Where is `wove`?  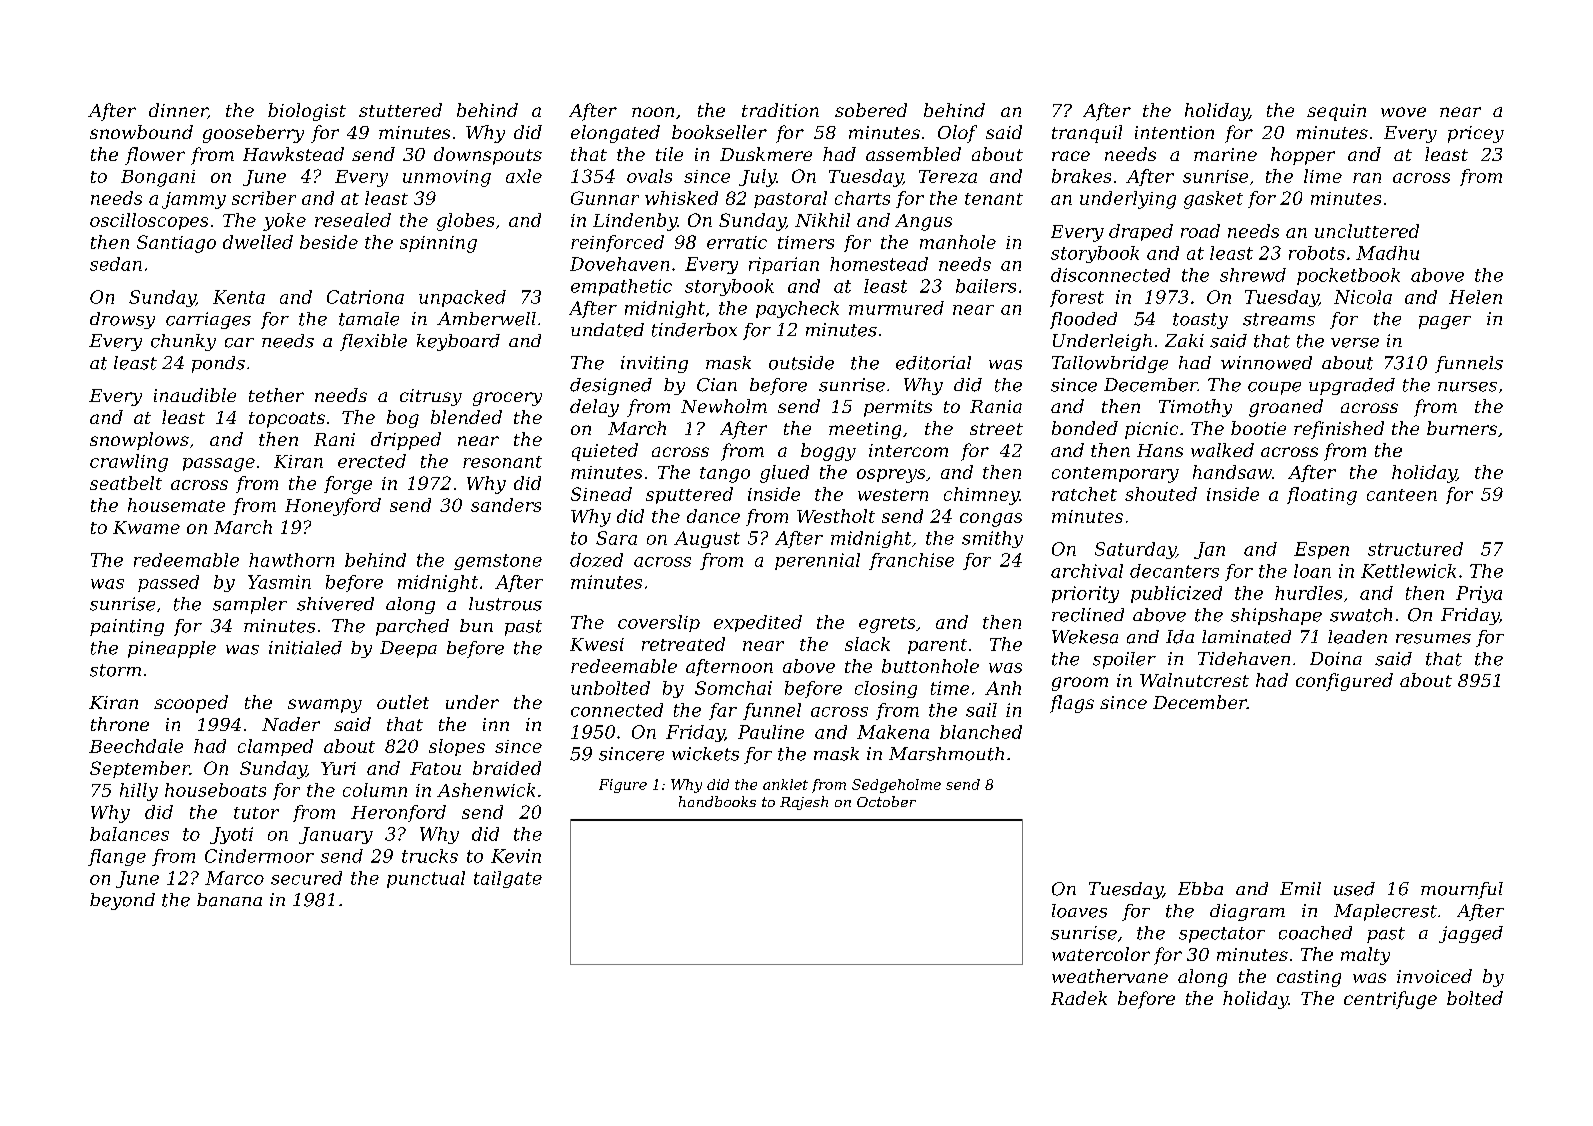
wove is located at coordinates (1403, 112).
